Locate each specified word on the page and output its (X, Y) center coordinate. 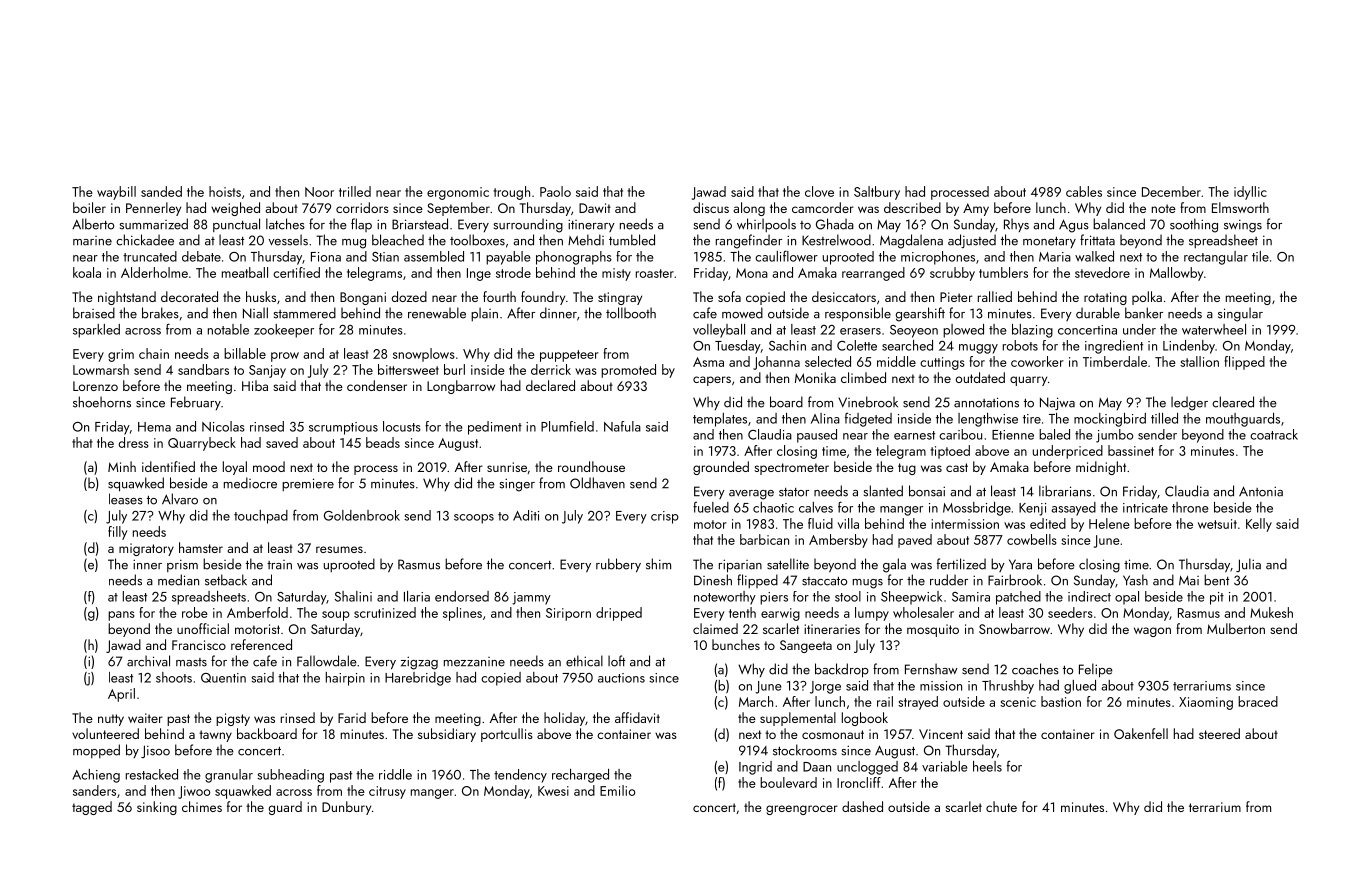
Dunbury (346, 808)
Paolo (555, 191)
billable (245, 353)
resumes (339, 549)
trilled (355, 191)
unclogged (867, 768)
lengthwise (988, 420)
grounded (721, 468)
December (1171, 191)
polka (1147, 298)
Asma (708, 362)
